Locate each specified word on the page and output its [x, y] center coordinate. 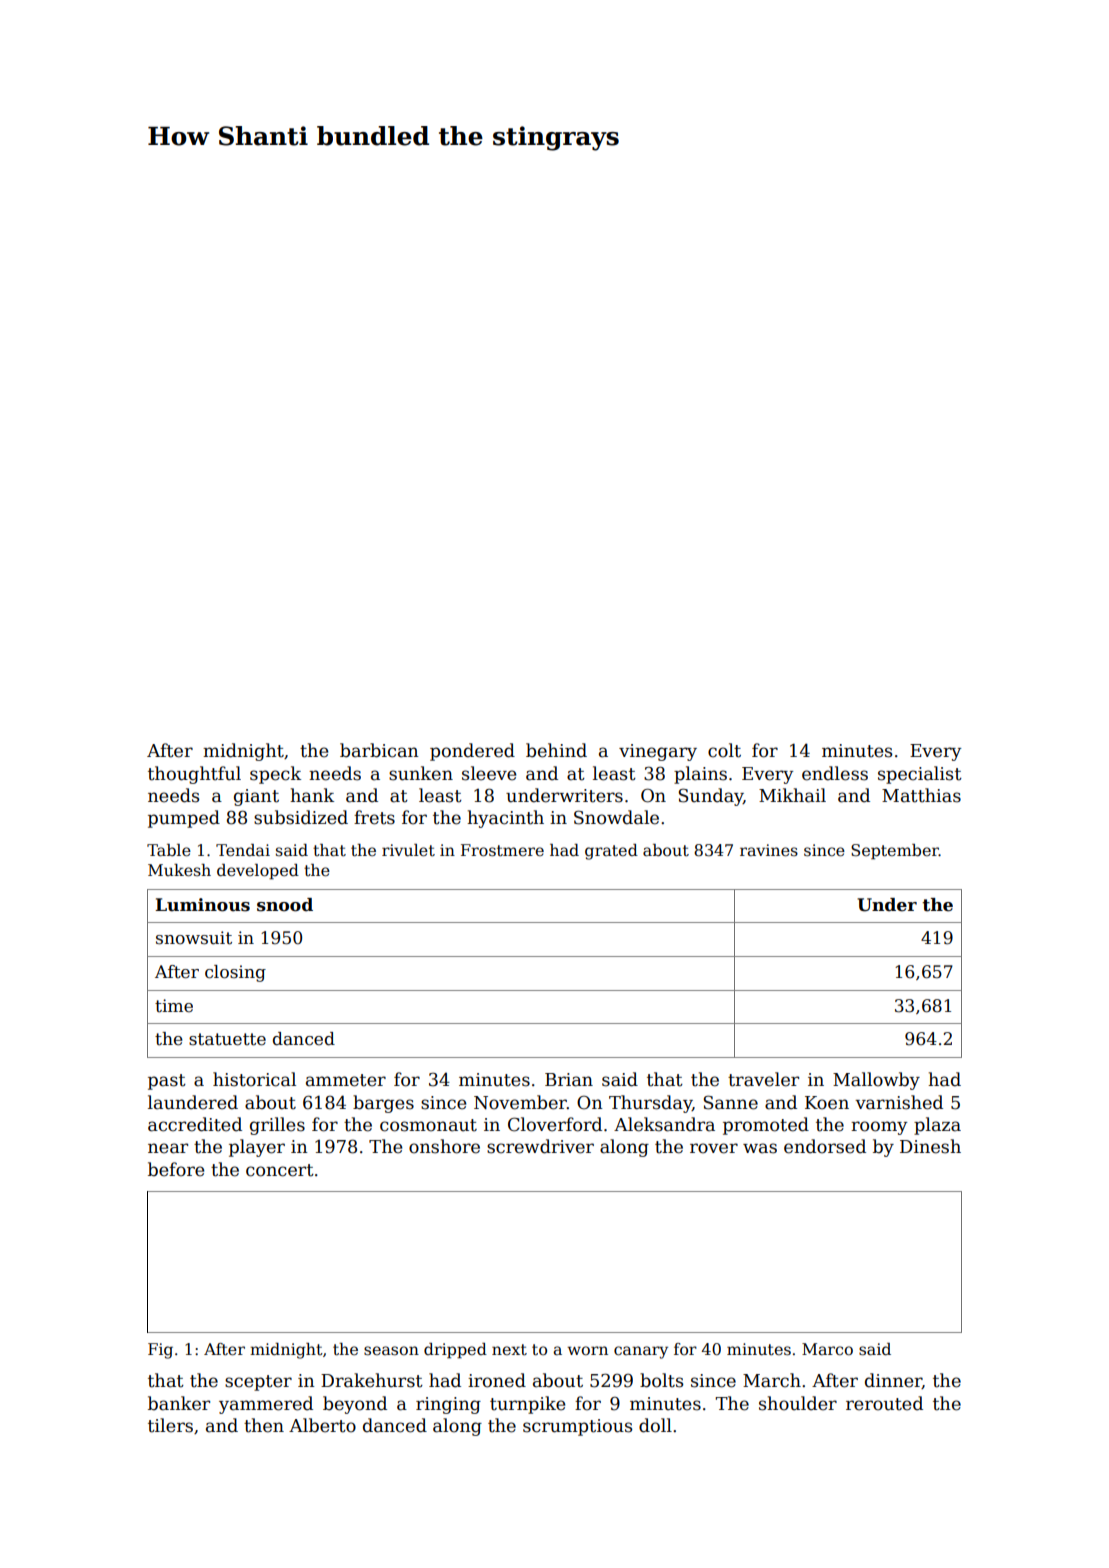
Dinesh [930, 1146]
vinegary [658, 752]
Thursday [650, 1104]
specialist [920, 775]
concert [280, 1170]
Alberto [322, 1425]
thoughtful [194, 775]
